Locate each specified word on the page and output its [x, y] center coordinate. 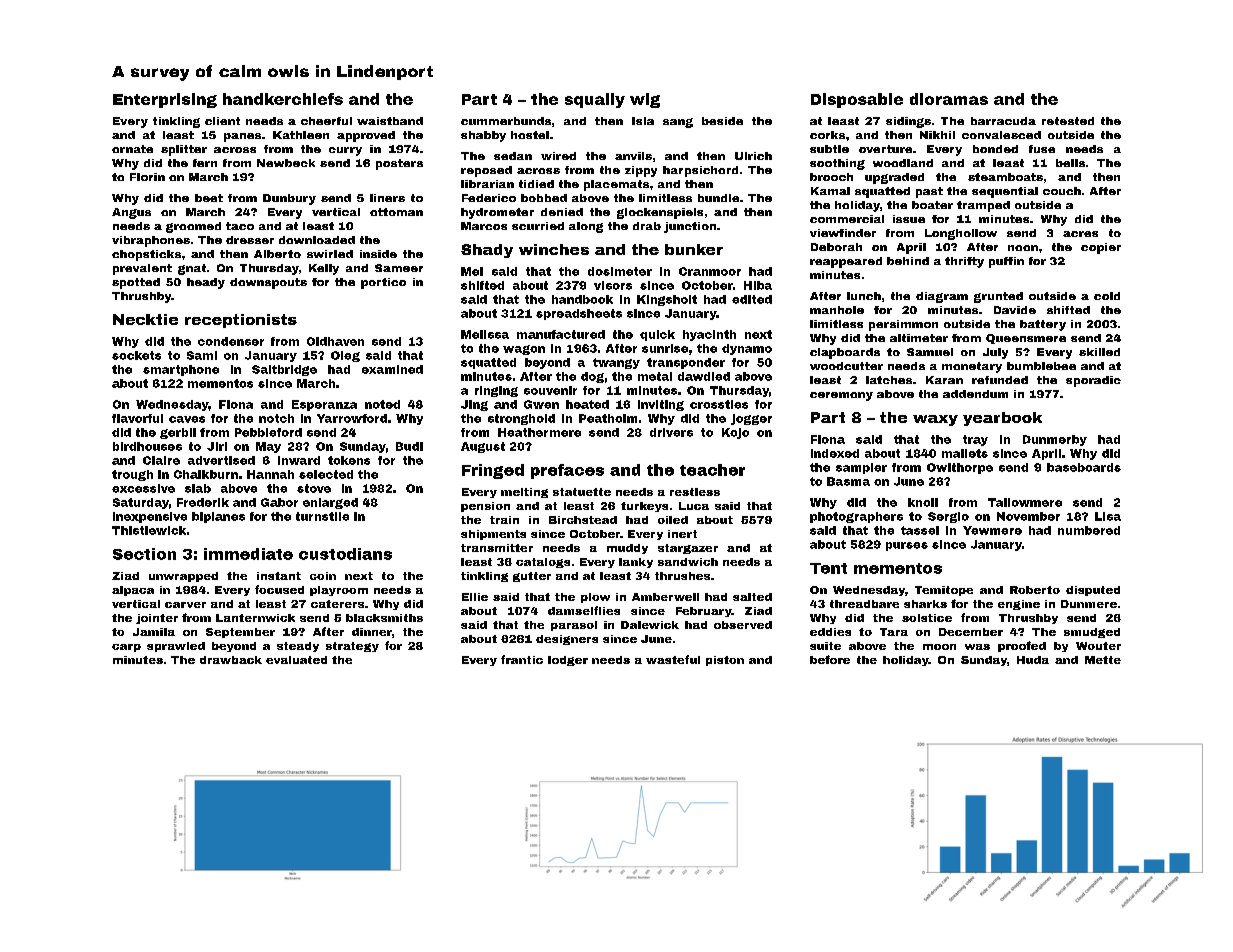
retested [1068, 121]
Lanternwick [255, 618]
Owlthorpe [960, 468]
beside [722, 121]
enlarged [330, 503]
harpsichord [700, 171]
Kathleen [301, 135]
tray [975, 440]
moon [939, 647]
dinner [372, 632]
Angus [131, 213]
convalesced [1001, 135]
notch [276, 418]
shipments [493, 535]
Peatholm [608, 418]
